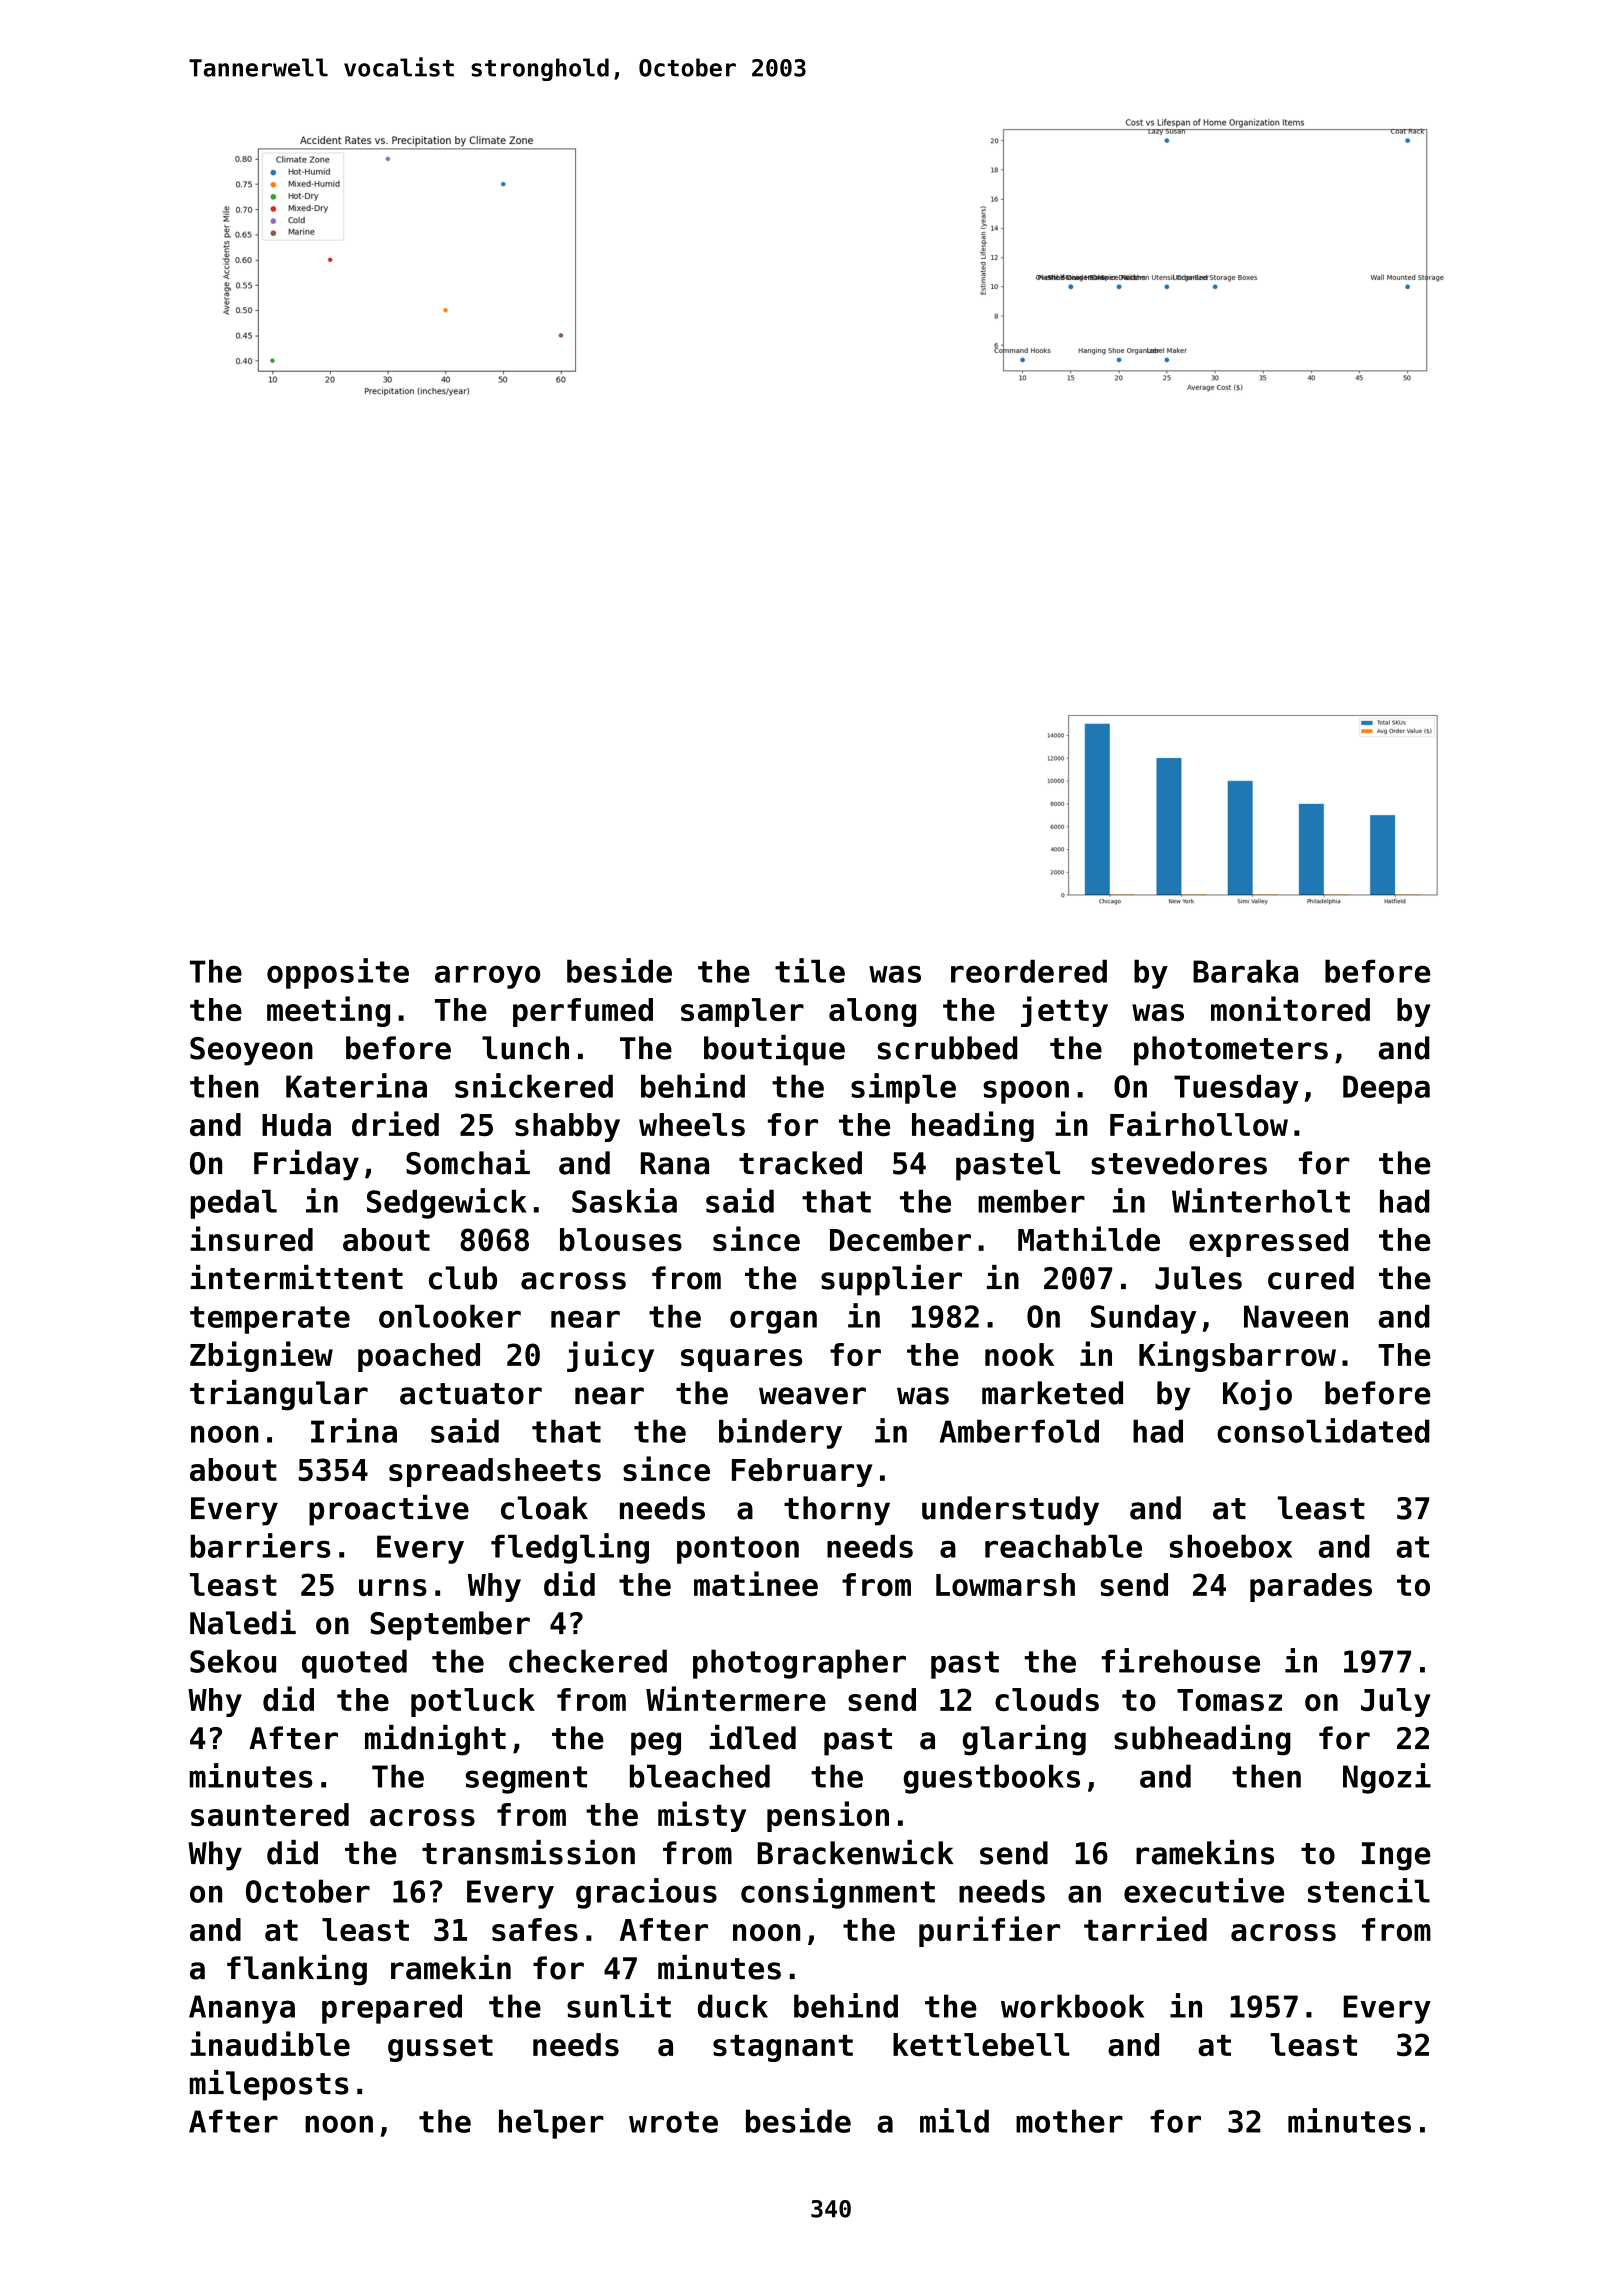  I want to click on guestbooks, so click(992, 1779).
